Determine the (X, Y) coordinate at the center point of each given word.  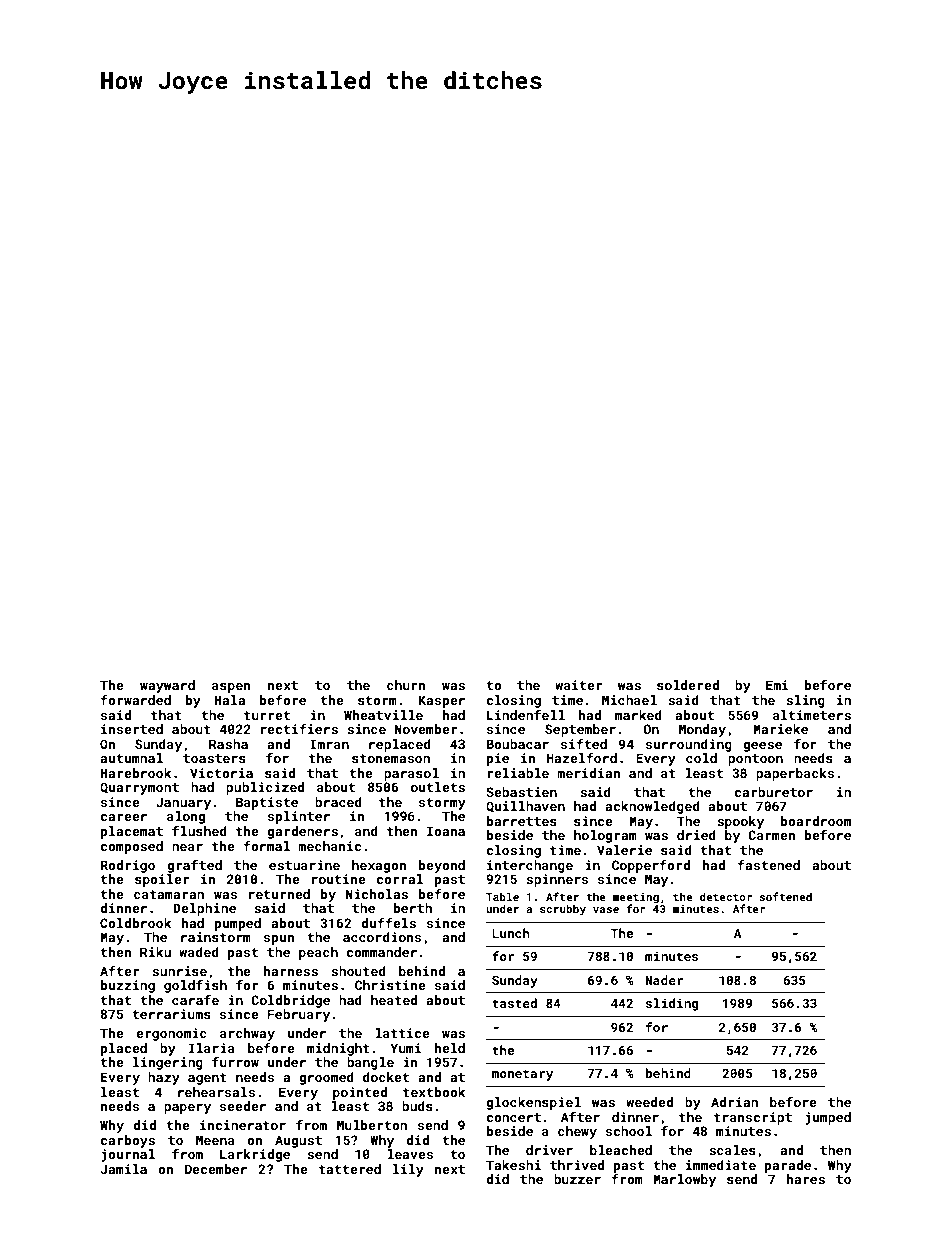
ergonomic (171, 1034)
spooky (740, 822)
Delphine (204, 909)
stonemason (391, 758)
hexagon (379, 866)
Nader (664, 980)
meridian (588, 773)
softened (785, 896)
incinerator (243, 1125)
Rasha (228, 744)
